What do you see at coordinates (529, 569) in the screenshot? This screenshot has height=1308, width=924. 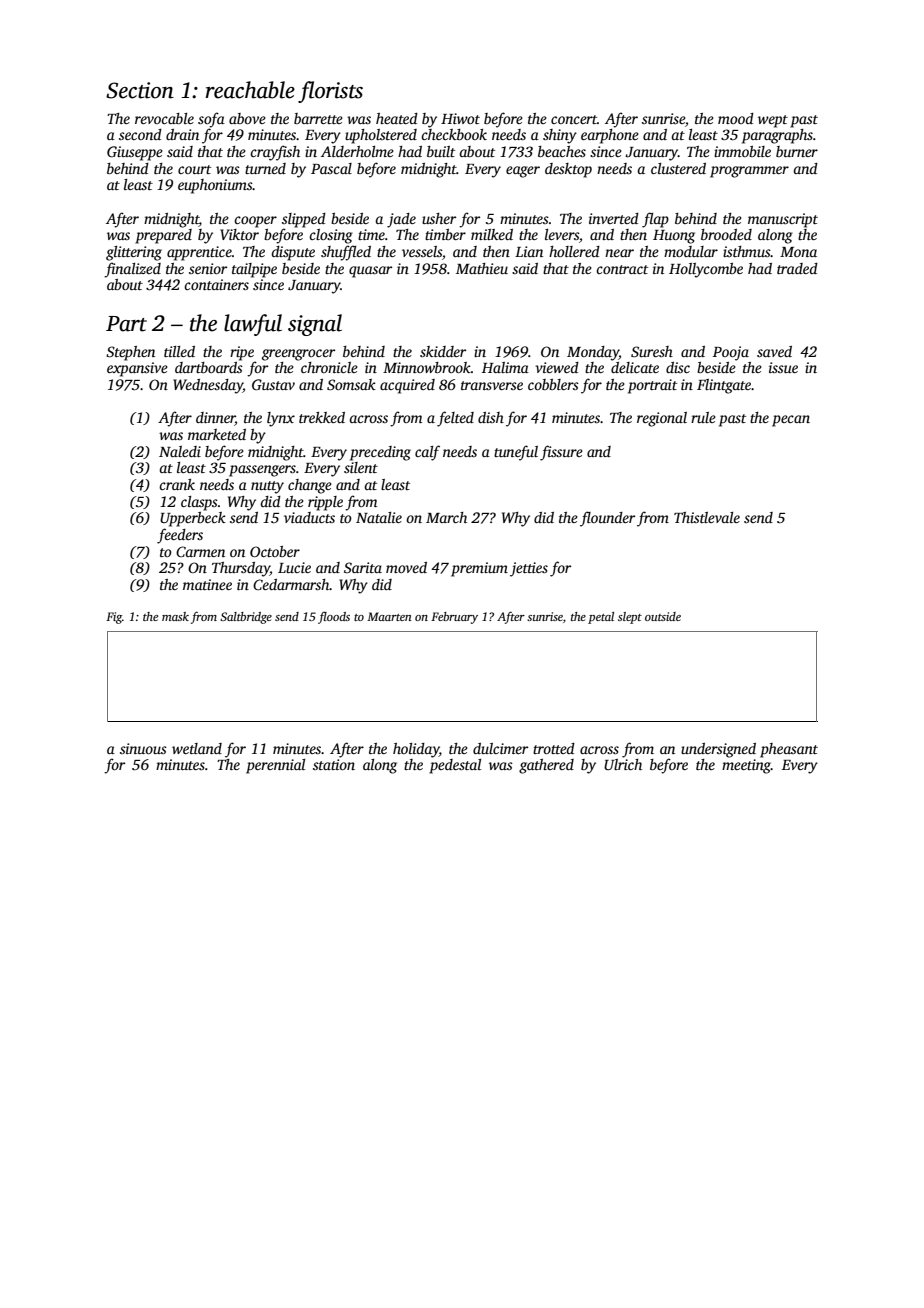 I see `jetties` at bounding box center [529, 569].
